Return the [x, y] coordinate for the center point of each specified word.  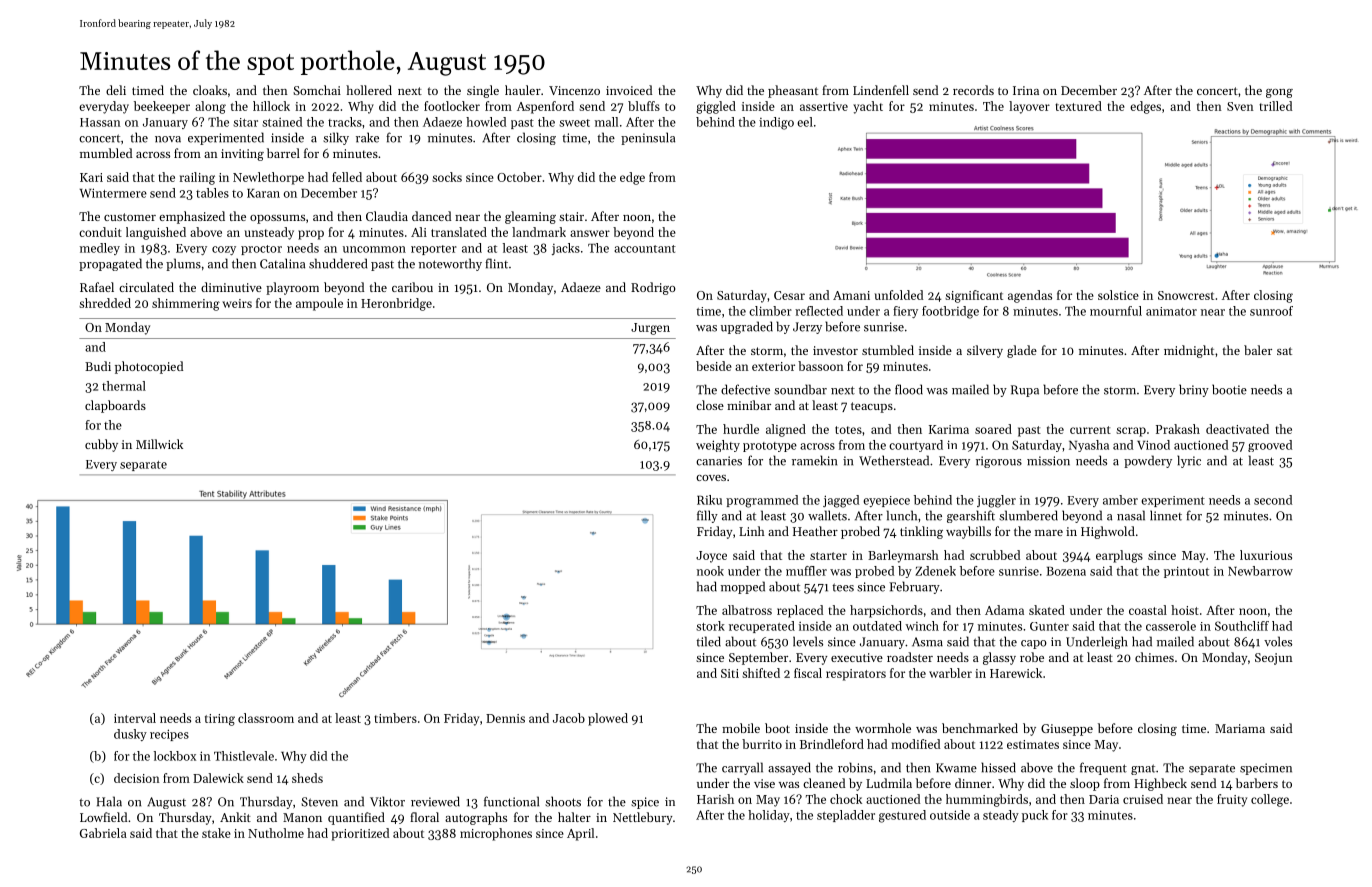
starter [828, 556]
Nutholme [276, 833]
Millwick [159, 444]
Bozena [1066, 571]
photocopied [149, 367]
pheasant [793, 91]
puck [1035, 816]
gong [1279, 93]
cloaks [210, 90]
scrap [1131, 432]
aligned [786, 430]
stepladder [846, 816]
